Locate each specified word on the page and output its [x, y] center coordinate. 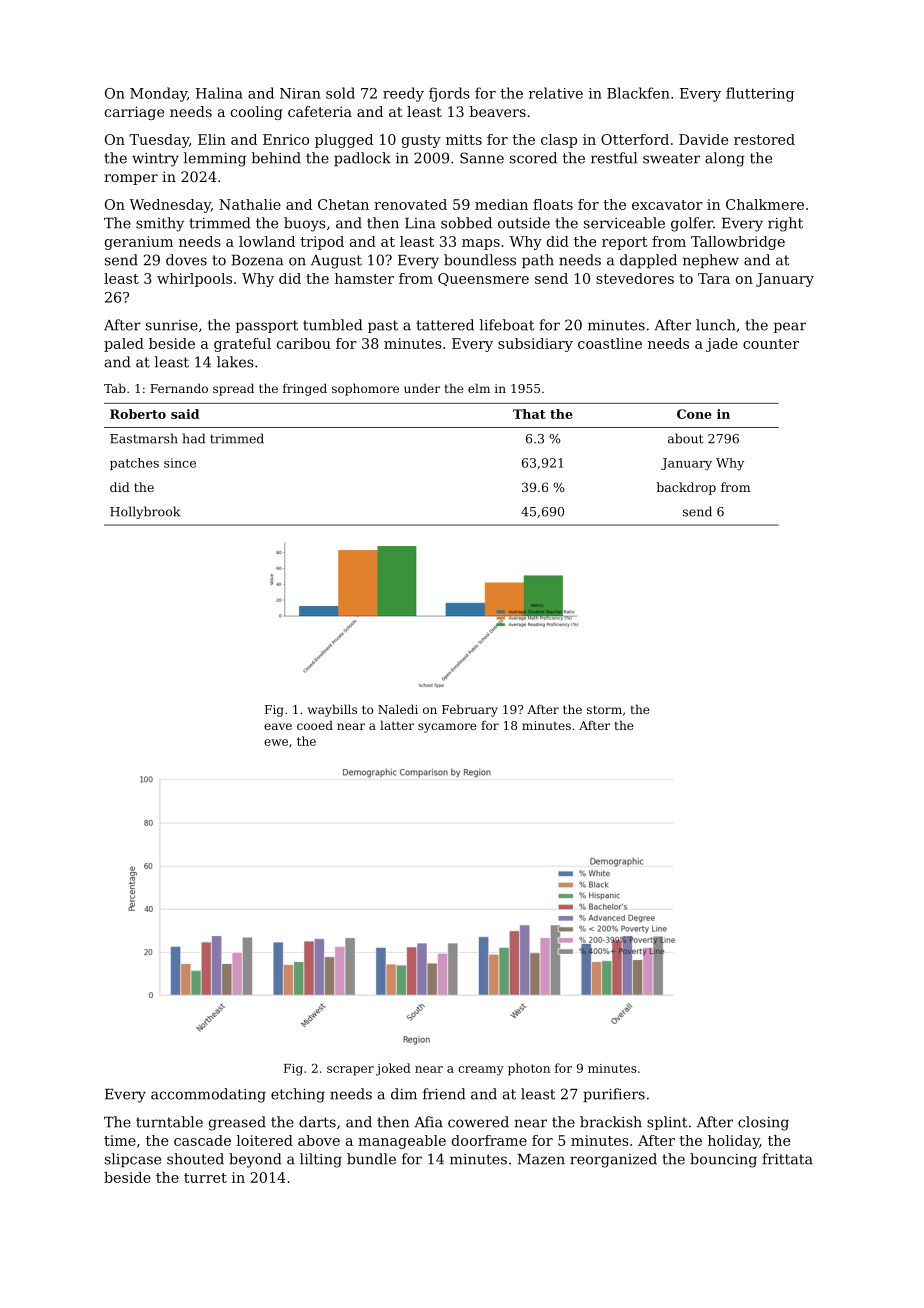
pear [790, 327]
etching [298, 1095]
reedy [403, 94]
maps [481, 244]
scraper [350, 1071]
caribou [304, 343]
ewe [276, 742]
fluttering [760, 94]
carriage [134, 113]
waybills [332, 710]
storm [604, 709]
